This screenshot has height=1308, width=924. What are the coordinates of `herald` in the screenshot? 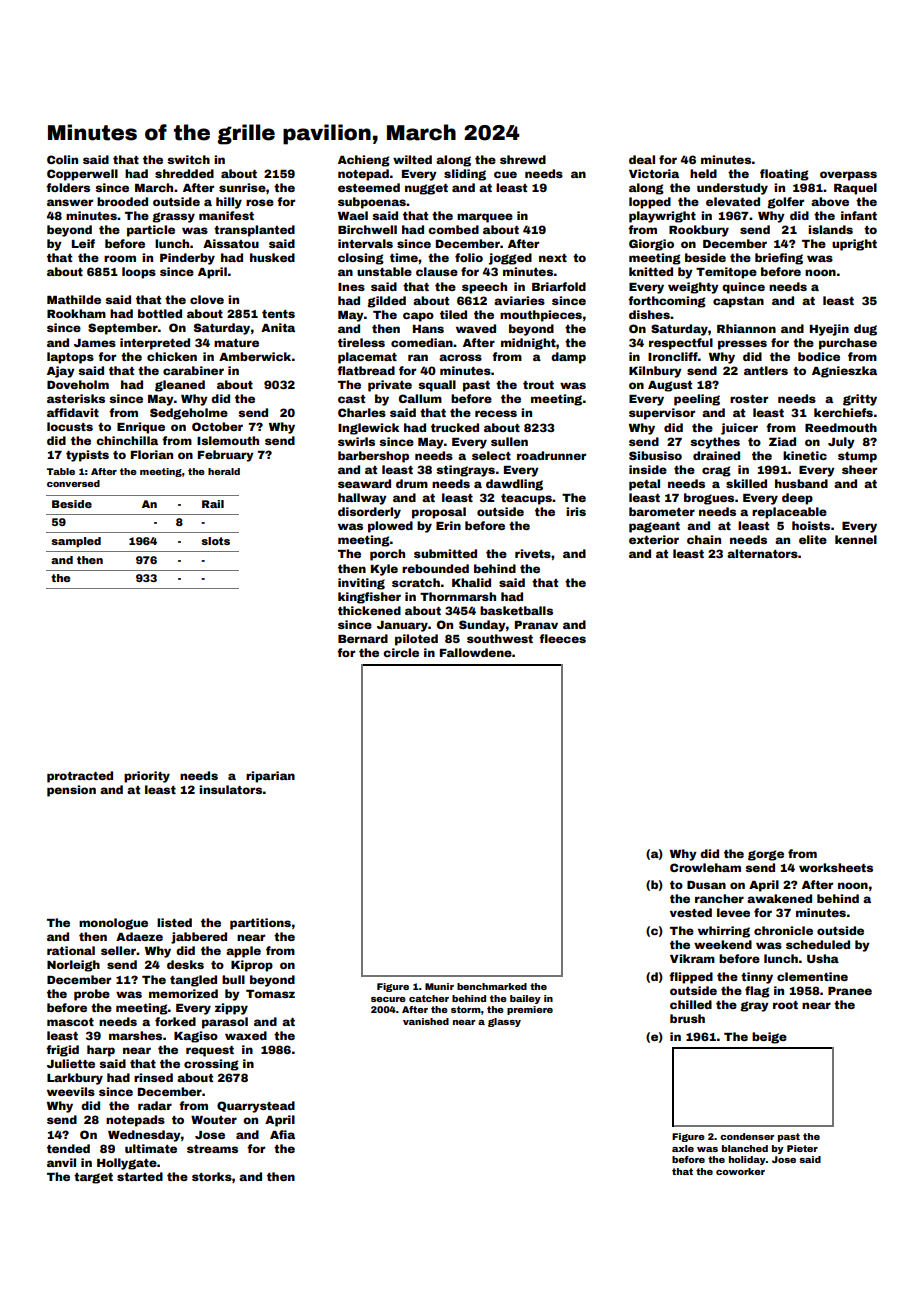 It's located at (224, 471).
